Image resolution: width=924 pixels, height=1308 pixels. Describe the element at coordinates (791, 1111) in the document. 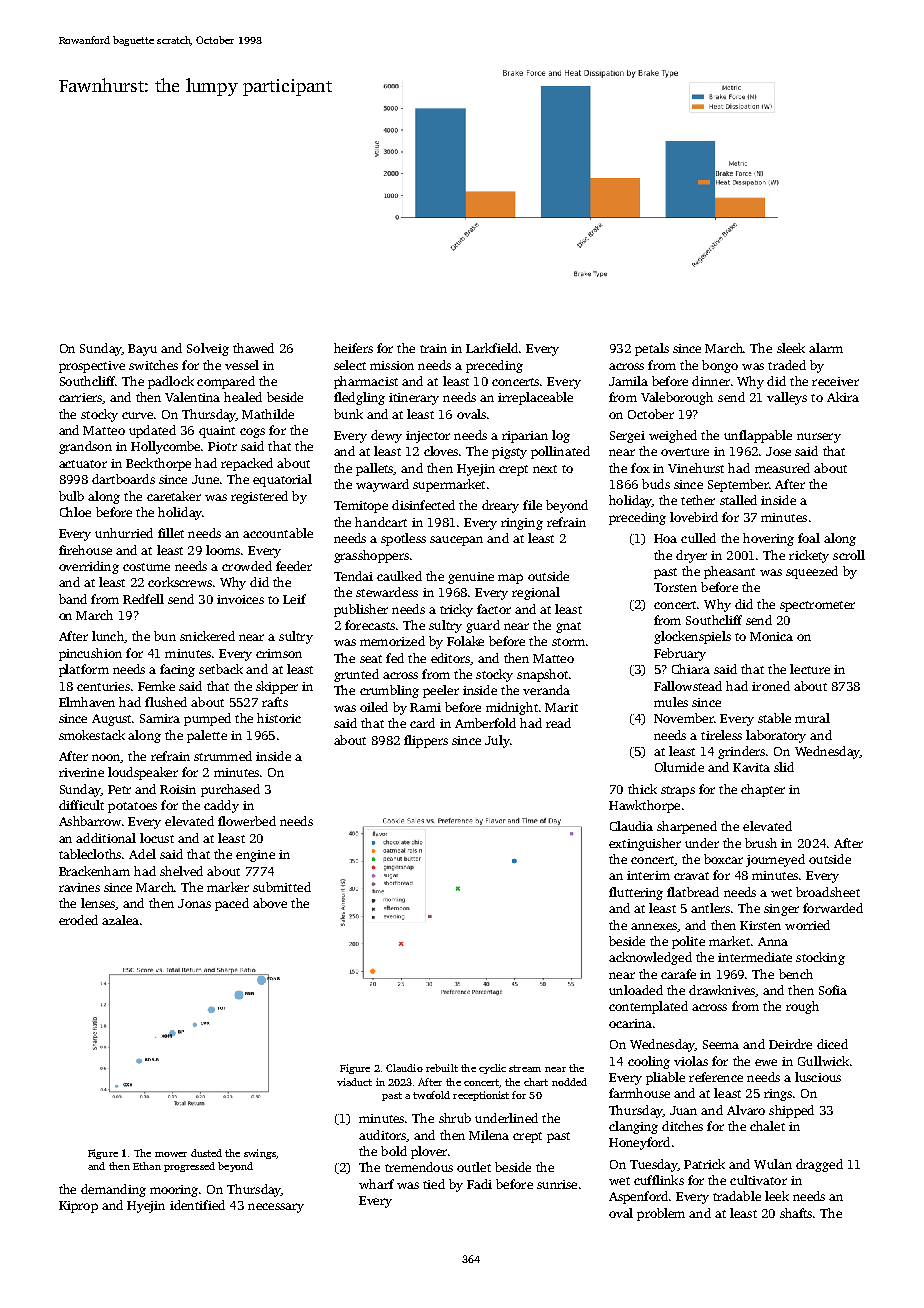

I see `shipped` at that location.
